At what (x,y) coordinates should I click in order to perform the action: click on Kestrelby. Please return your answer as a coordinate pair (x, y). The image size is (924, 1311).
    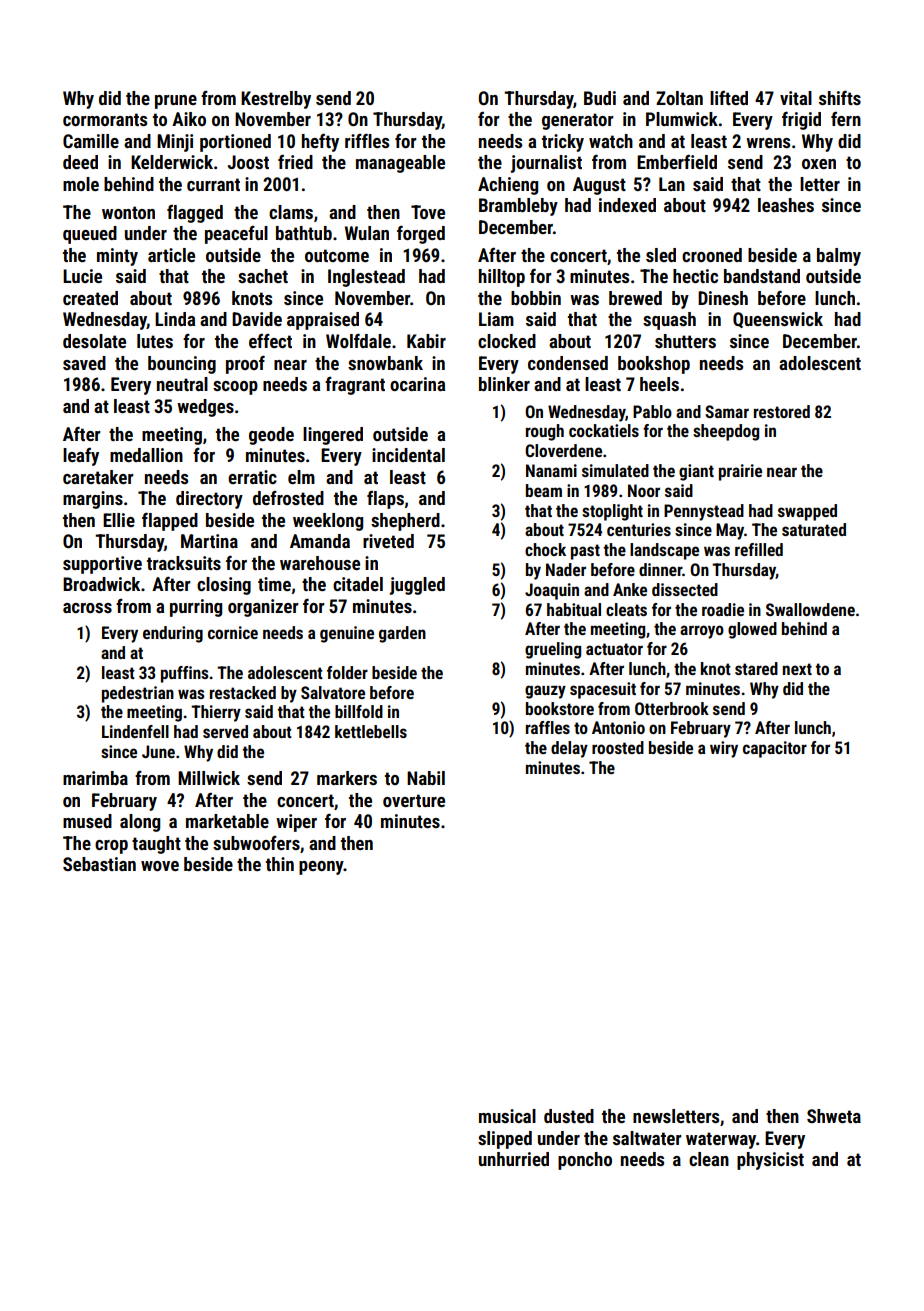
    Looking at the image, I should click on (276, 100).
